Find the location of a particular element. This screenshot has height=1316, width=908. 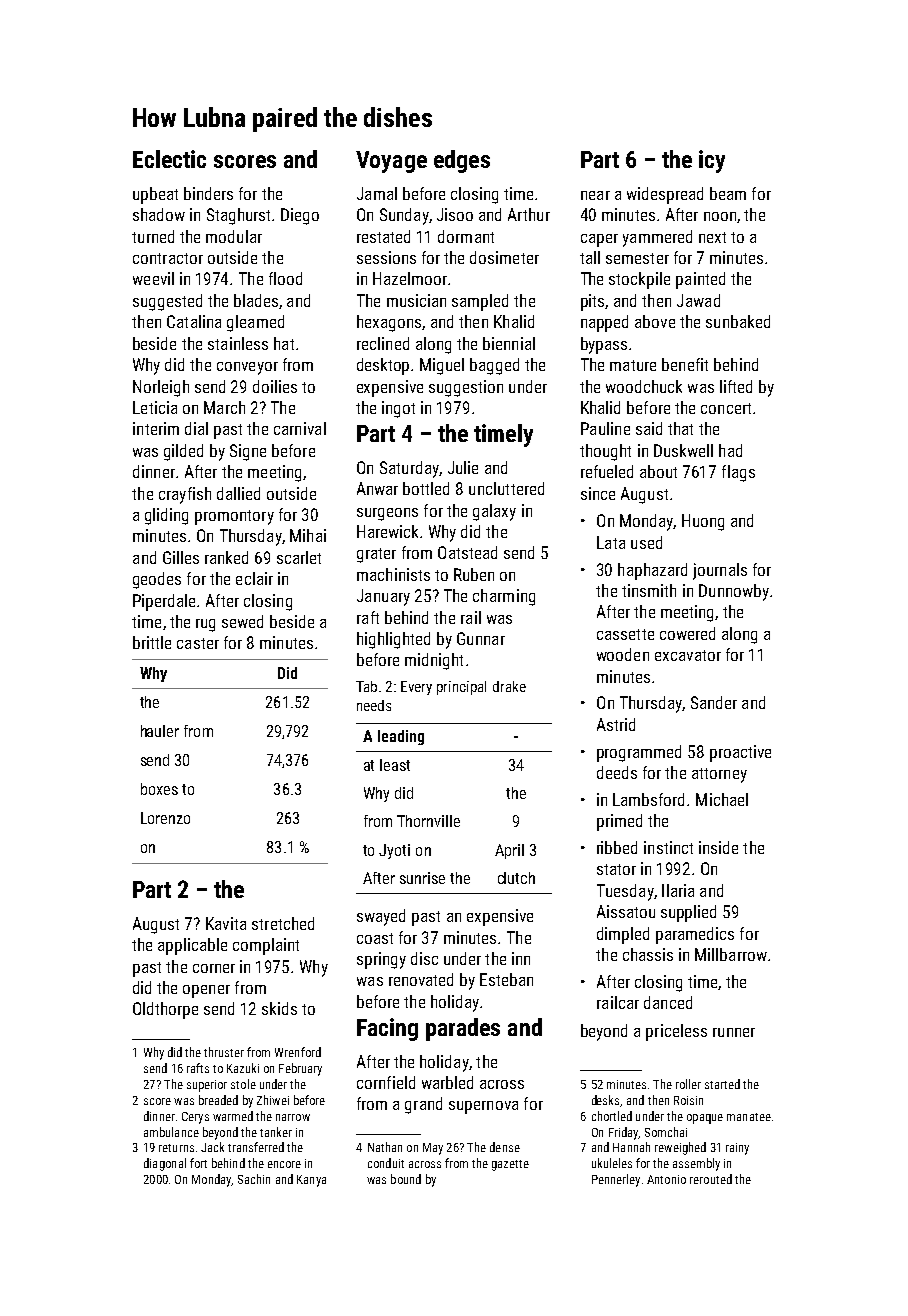

Eclectic is located at coordinates (169, 159).
